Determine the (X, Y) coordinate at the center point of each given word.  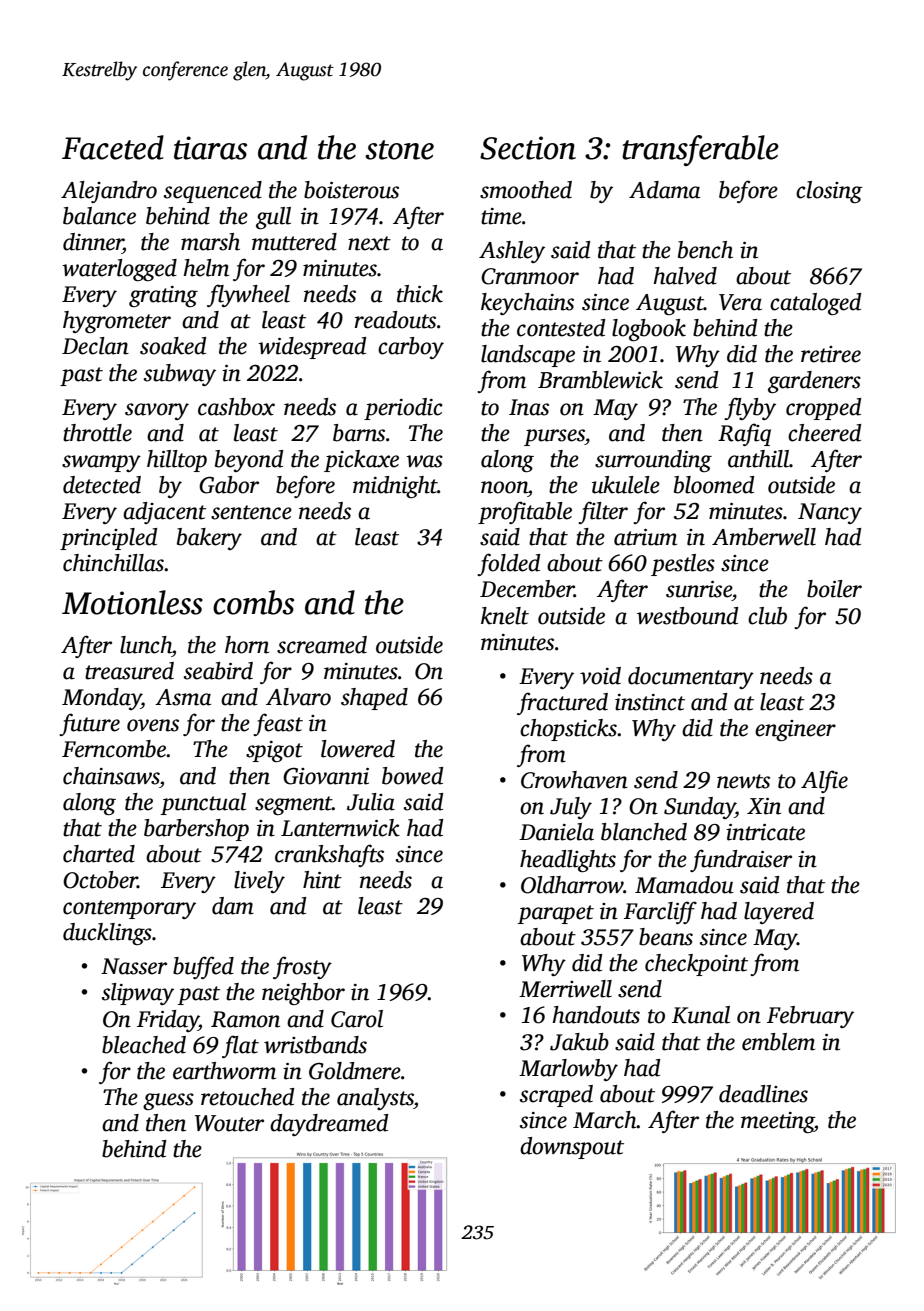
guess (168, 1101)
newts (743, 781)
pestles (683, 565)
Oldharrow (572, 885)
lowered (358, 749)
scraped (556, 1096)
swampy (101, 463)
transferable (700, 150)
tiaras (210, 148)
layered (779, 913)
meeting (777, 1122)
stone (399, 150)
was (424, 461)
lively (259, 882)
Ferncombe (114, 749)
